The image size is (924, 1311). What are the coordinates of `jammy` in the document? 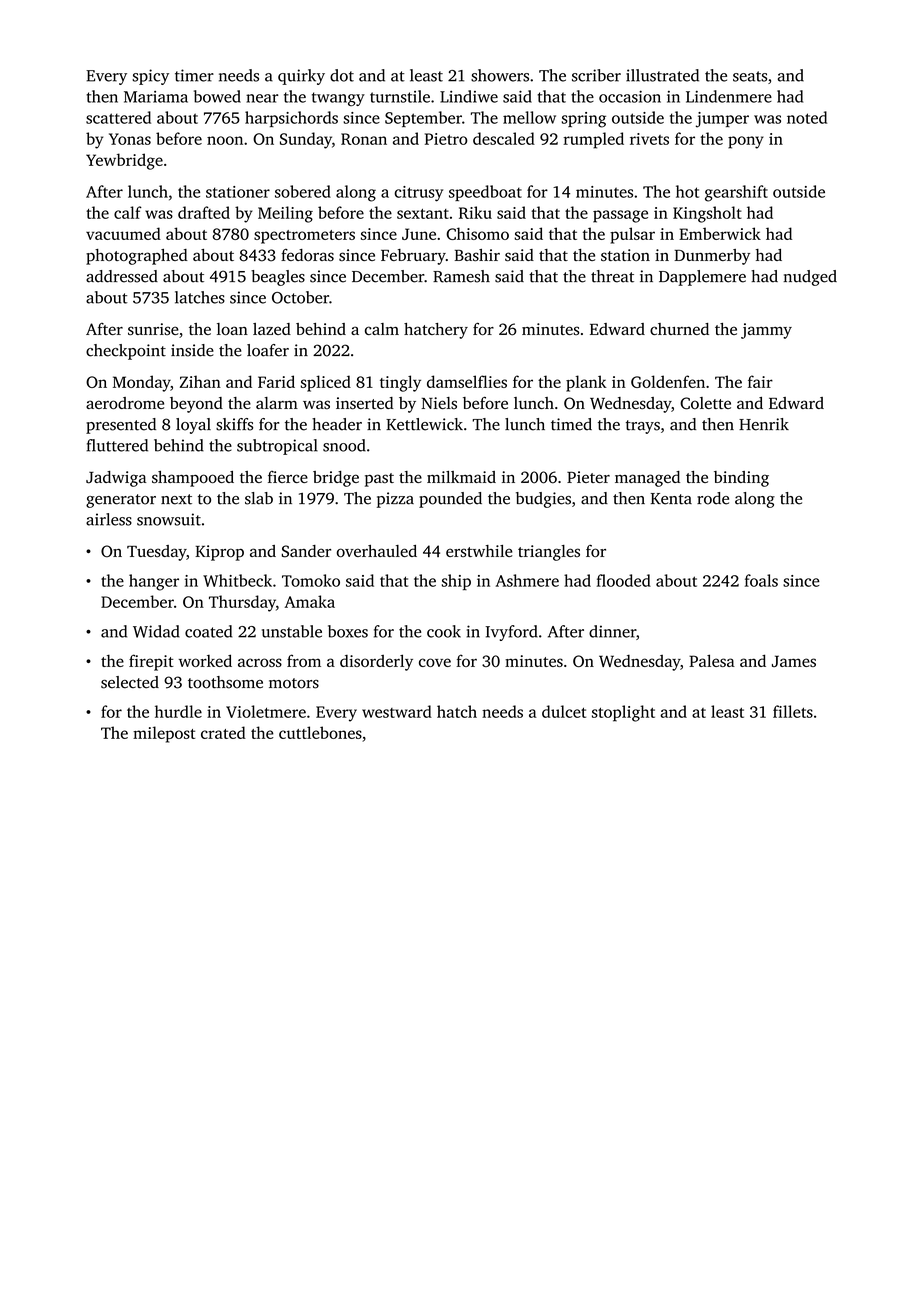 It's located at (766, 331).
